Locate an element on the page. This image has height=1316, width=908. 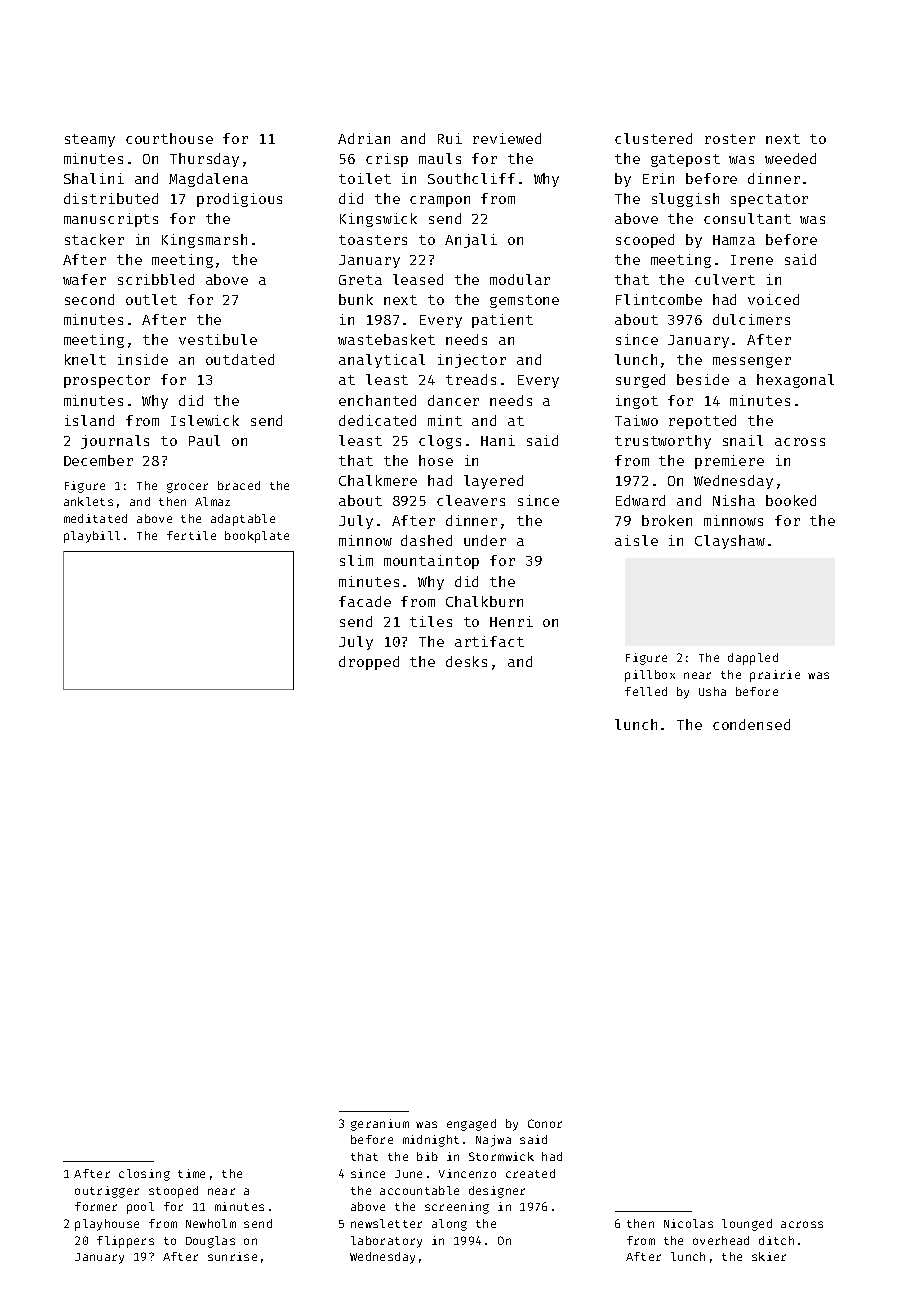
felled is located at coordinates (646, 691).
